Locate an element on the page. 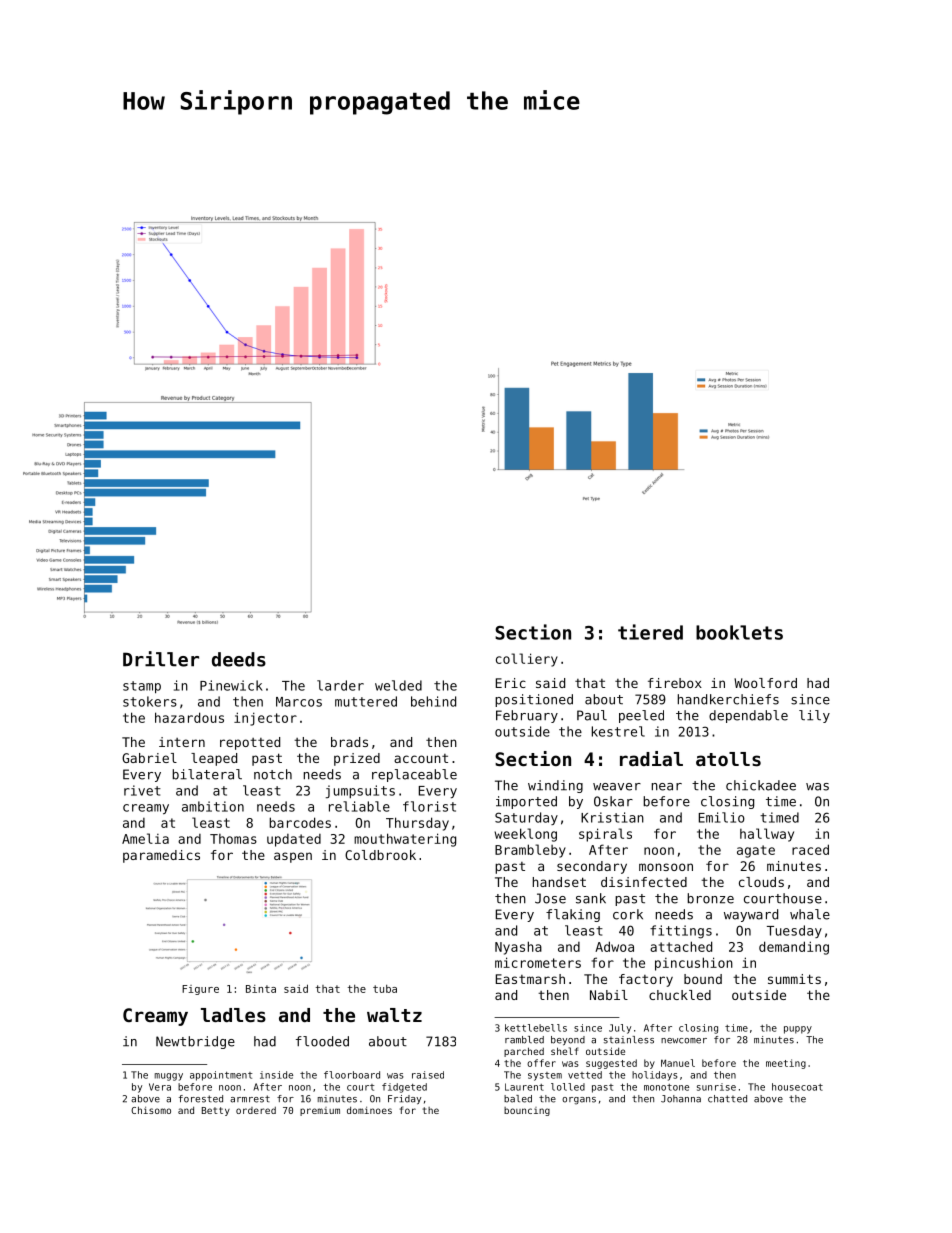 Image resolution: width=952 pixels, height=1233 pixels. colliery is located at coordinates (527, 660).
